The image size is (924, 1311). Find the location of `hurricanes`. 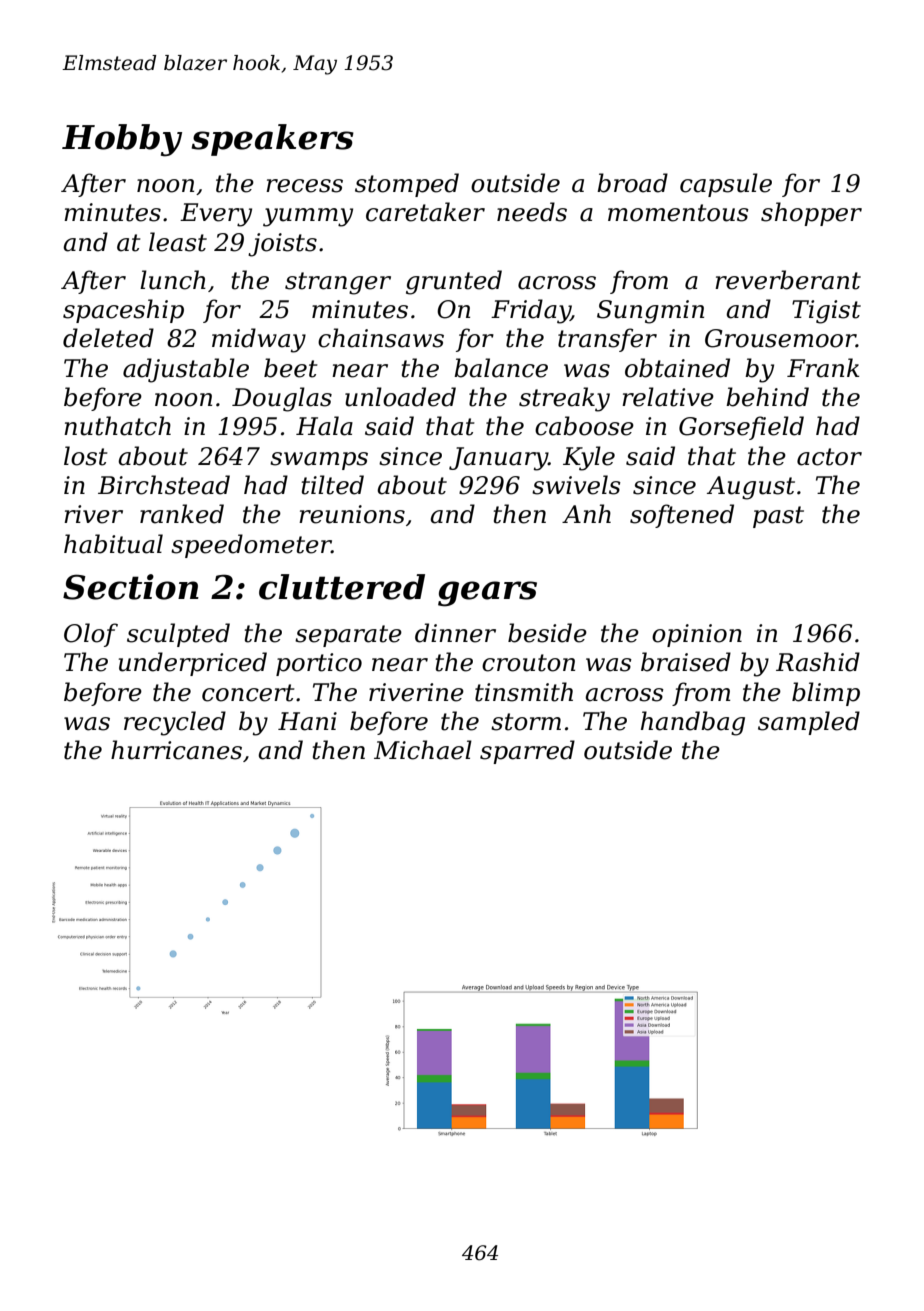

hurricanes is located at coordinates (176, 750).
